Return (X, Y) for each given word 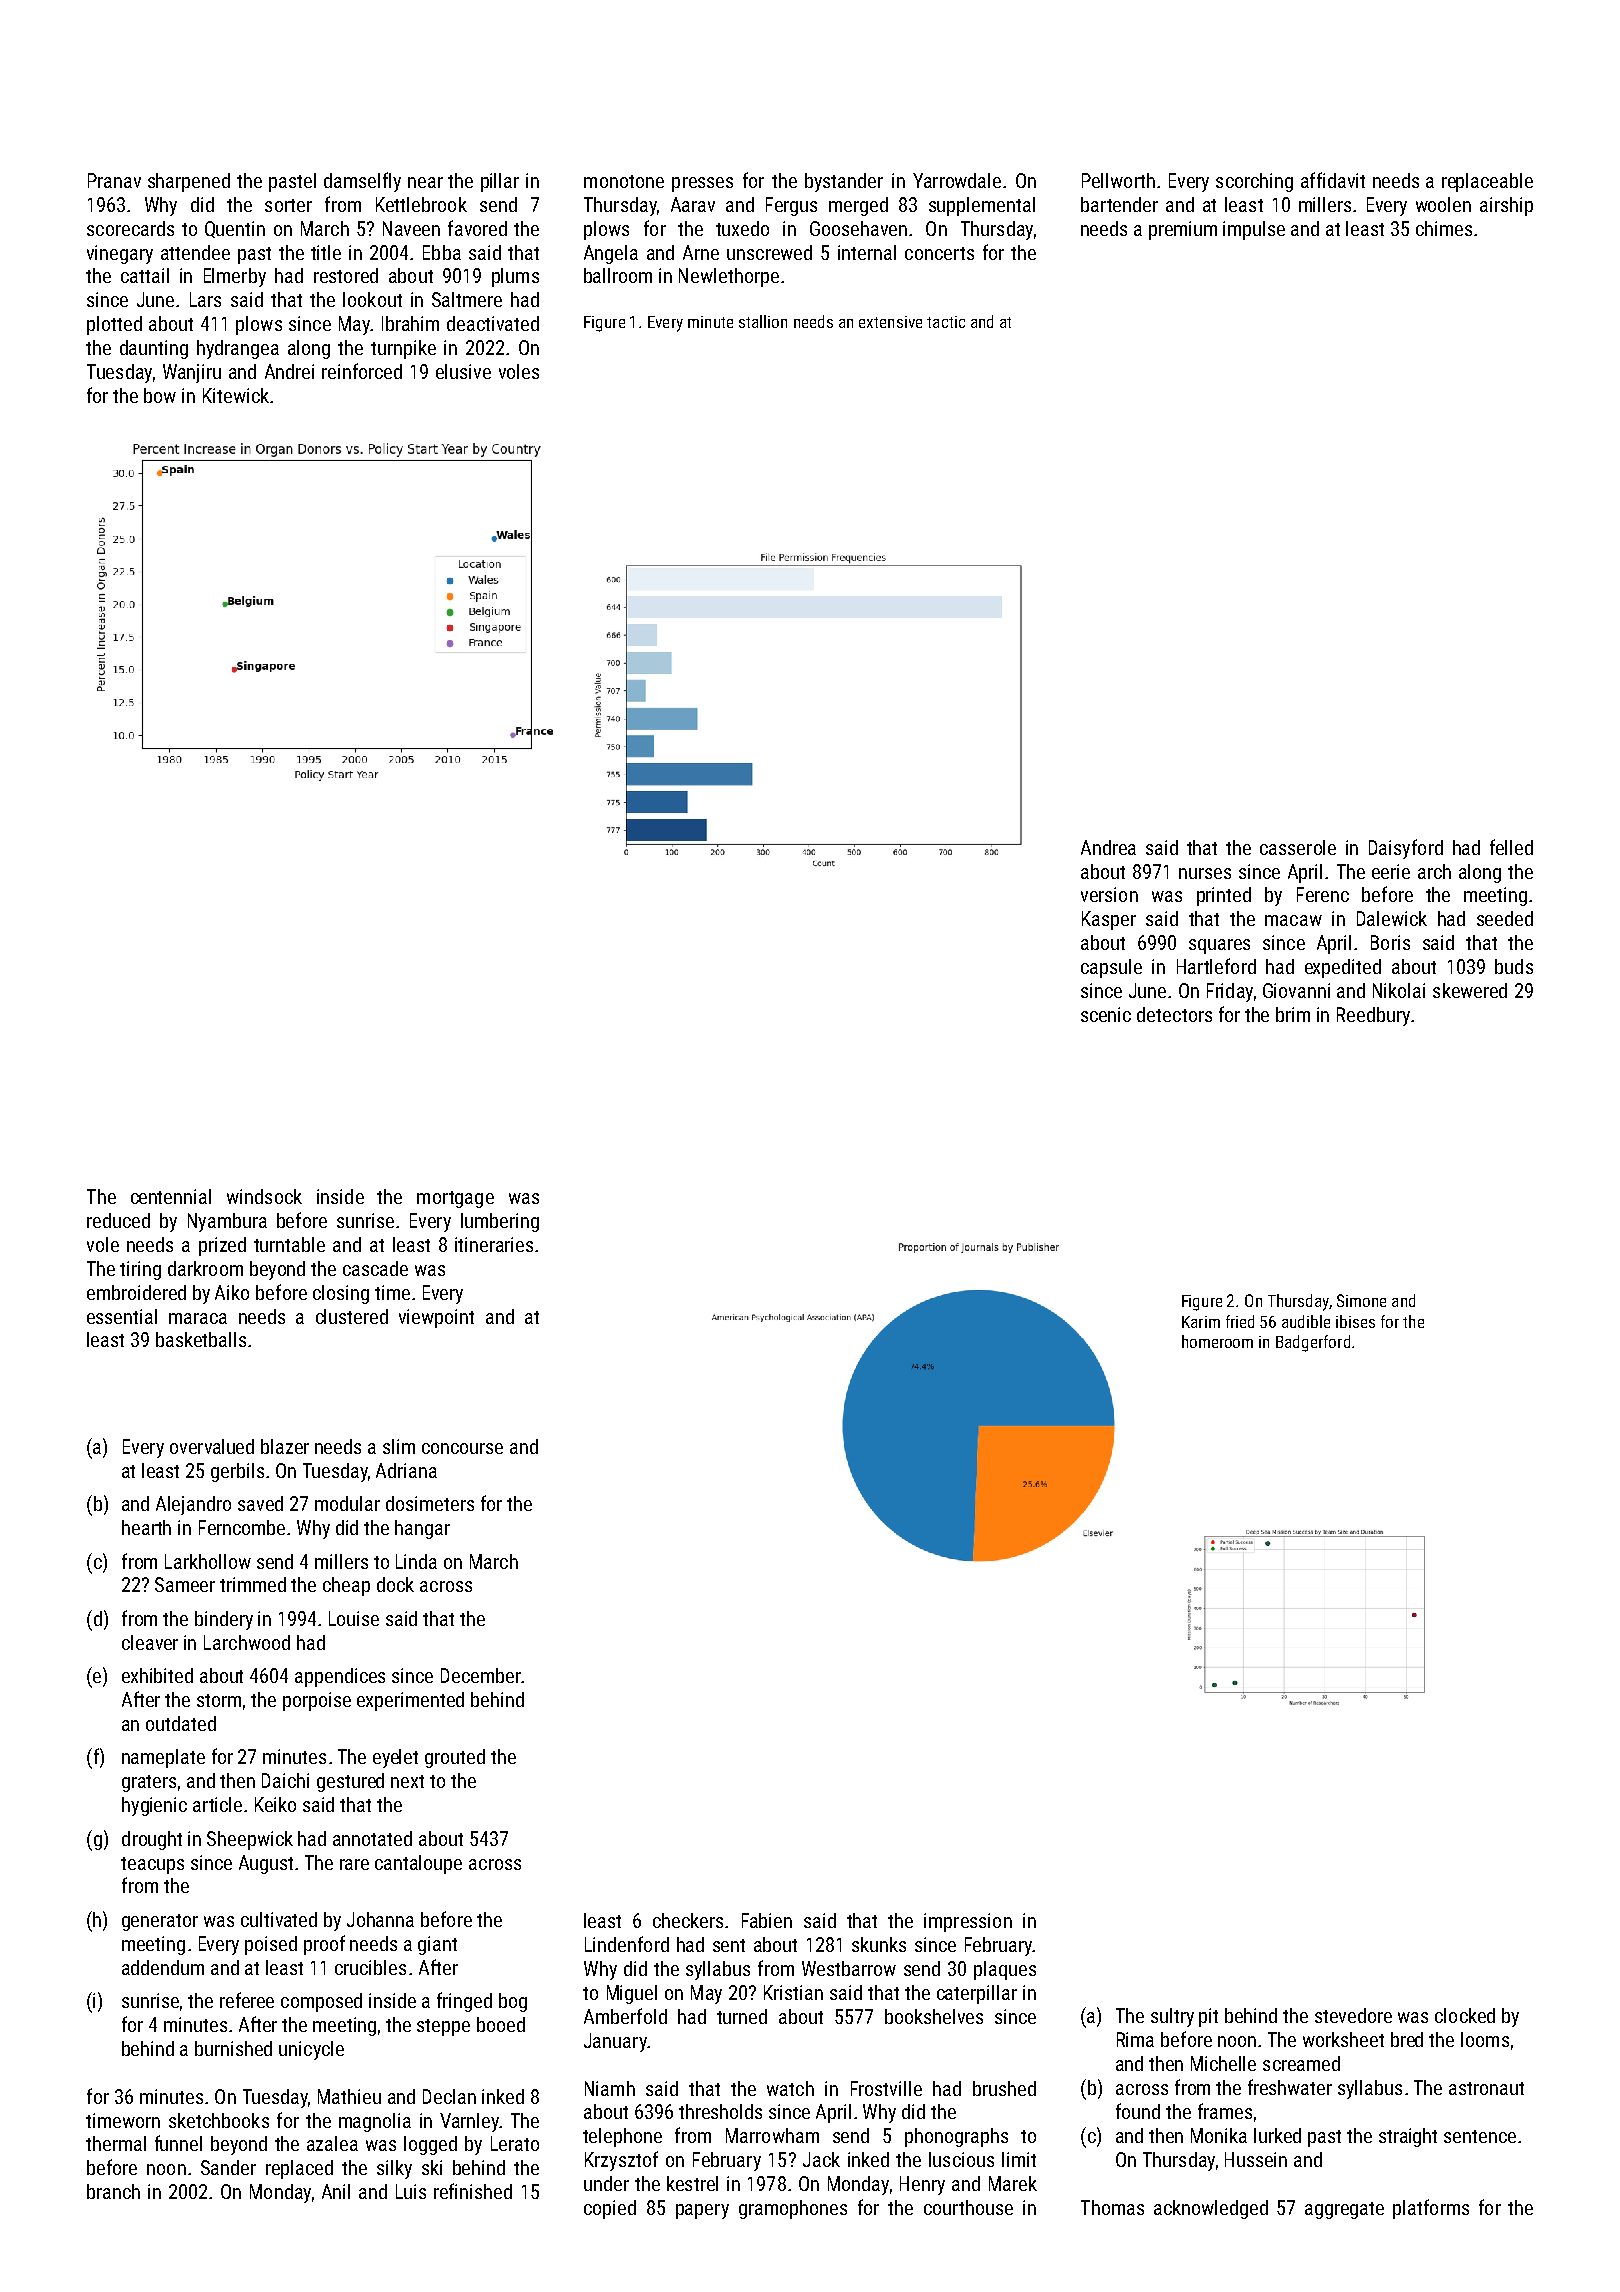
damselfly (362, 182)
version (1109, 894)
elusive (463, 371)
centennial (171, 1196)
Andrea (1108, 847)
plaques (1005, 1970)
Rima (1135, 2039)
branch (113, 2191)
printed (1224, 896)
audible (1306, 1321)
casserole (1298, 847)
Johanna (380, 1919)
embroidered (136, 1292)
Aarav (693, 204)
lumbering (500, 1222)
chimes (1444, 228)
